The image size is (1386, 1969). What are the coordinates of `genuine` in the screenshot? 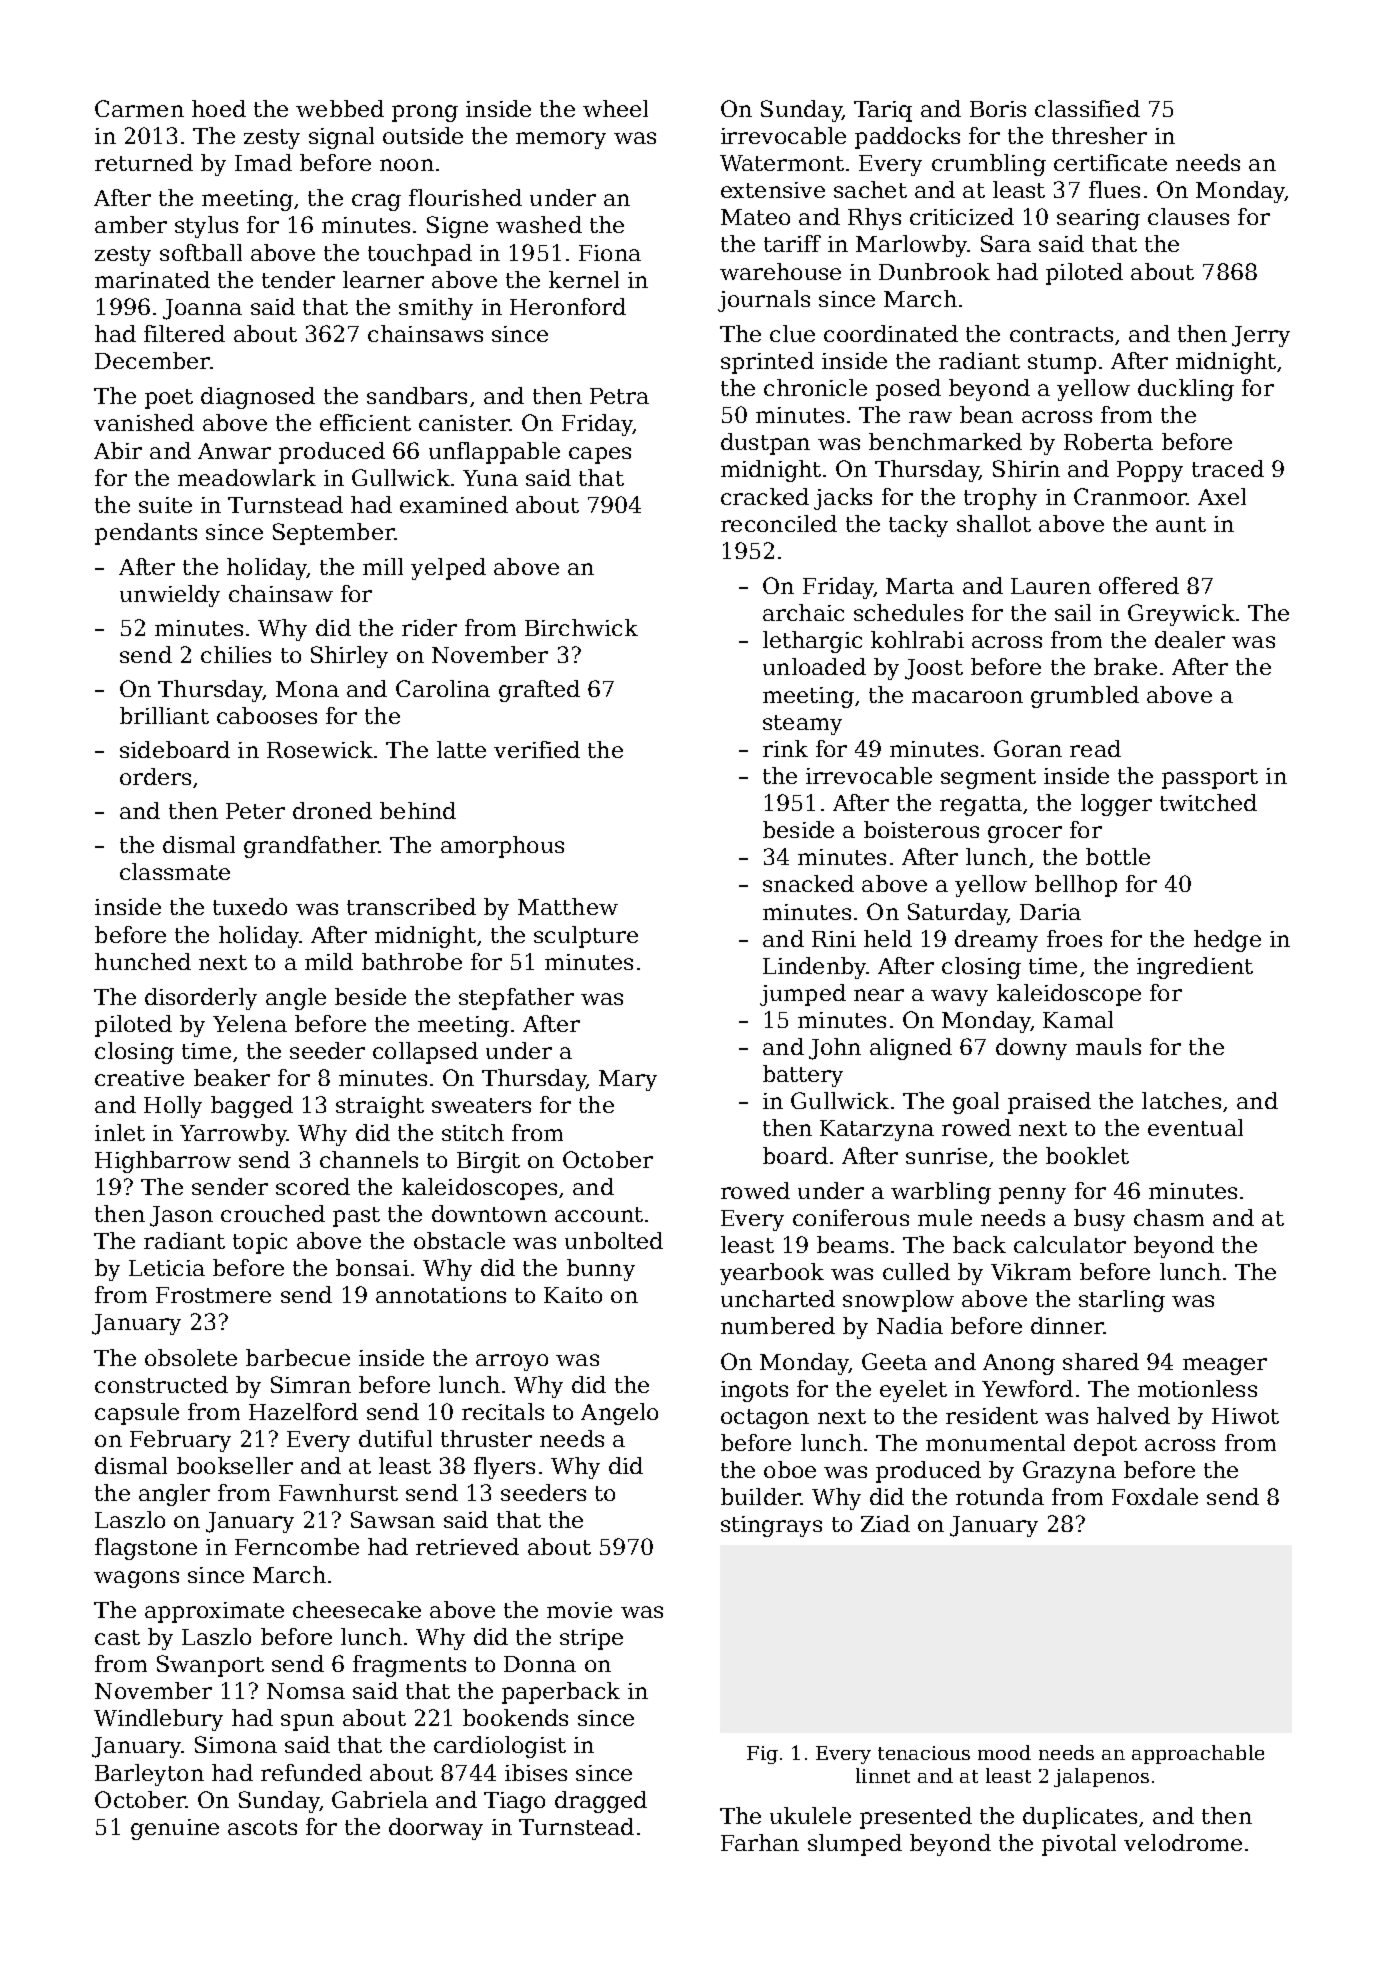 It's located at (175, 1829).
